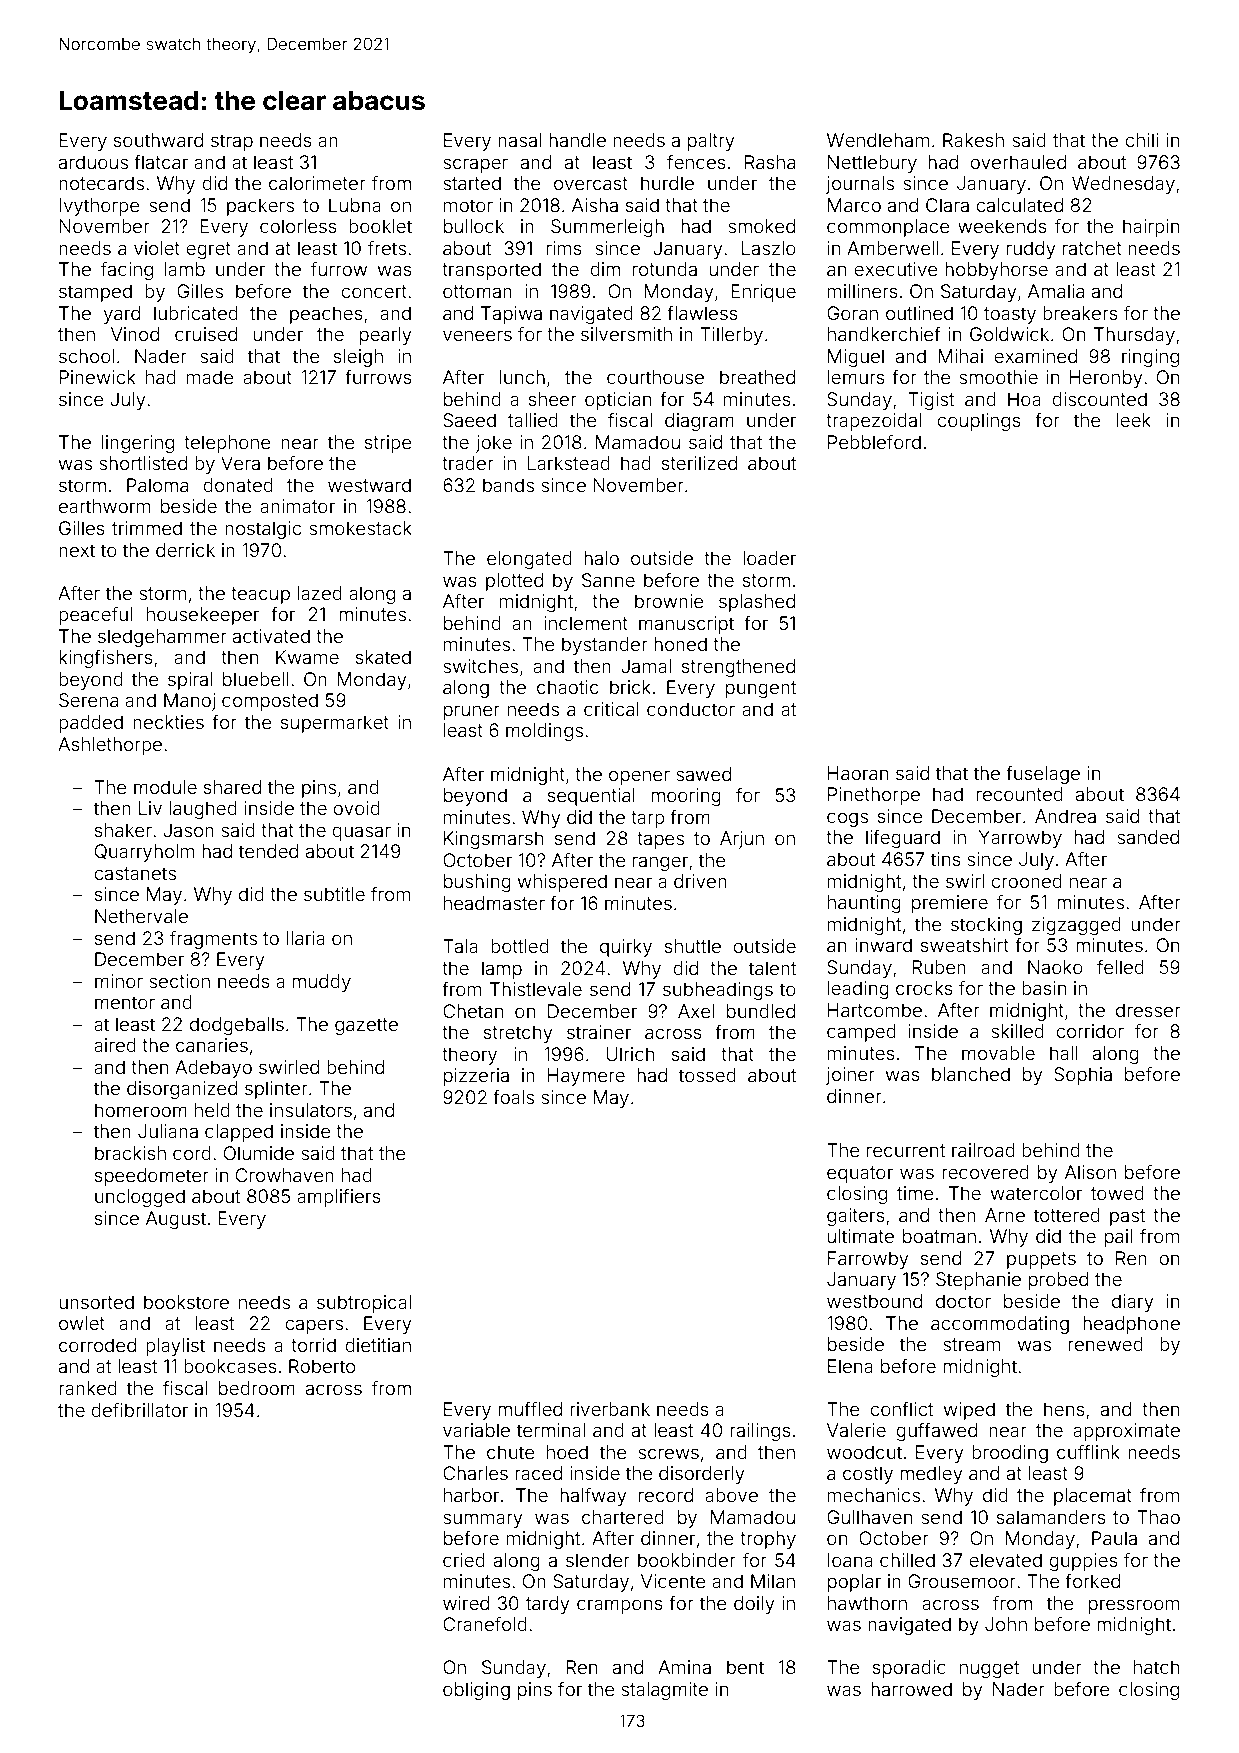 The width and height of the image is (1239, 1753). I want to click on screws, so click(668, 1453).
